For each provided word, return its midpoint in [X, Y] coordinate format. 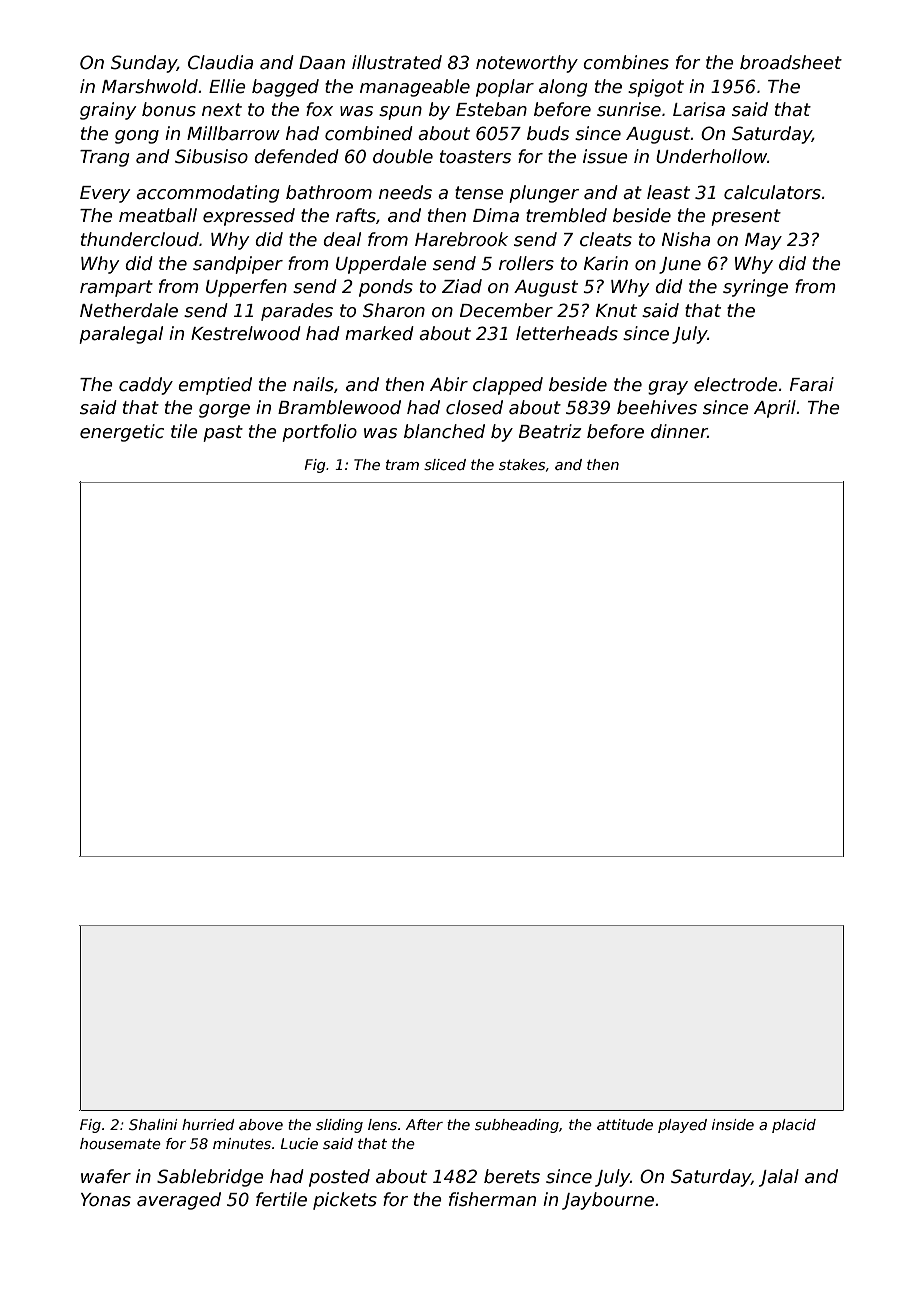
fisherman [492, 1199]
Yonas [106, 1200]
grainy [108, 111]
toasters [475, 157]
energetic [122, 433]
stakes [522, 464]
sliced [445, 464]
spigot [656, 88]
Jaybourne [608, 1201]
